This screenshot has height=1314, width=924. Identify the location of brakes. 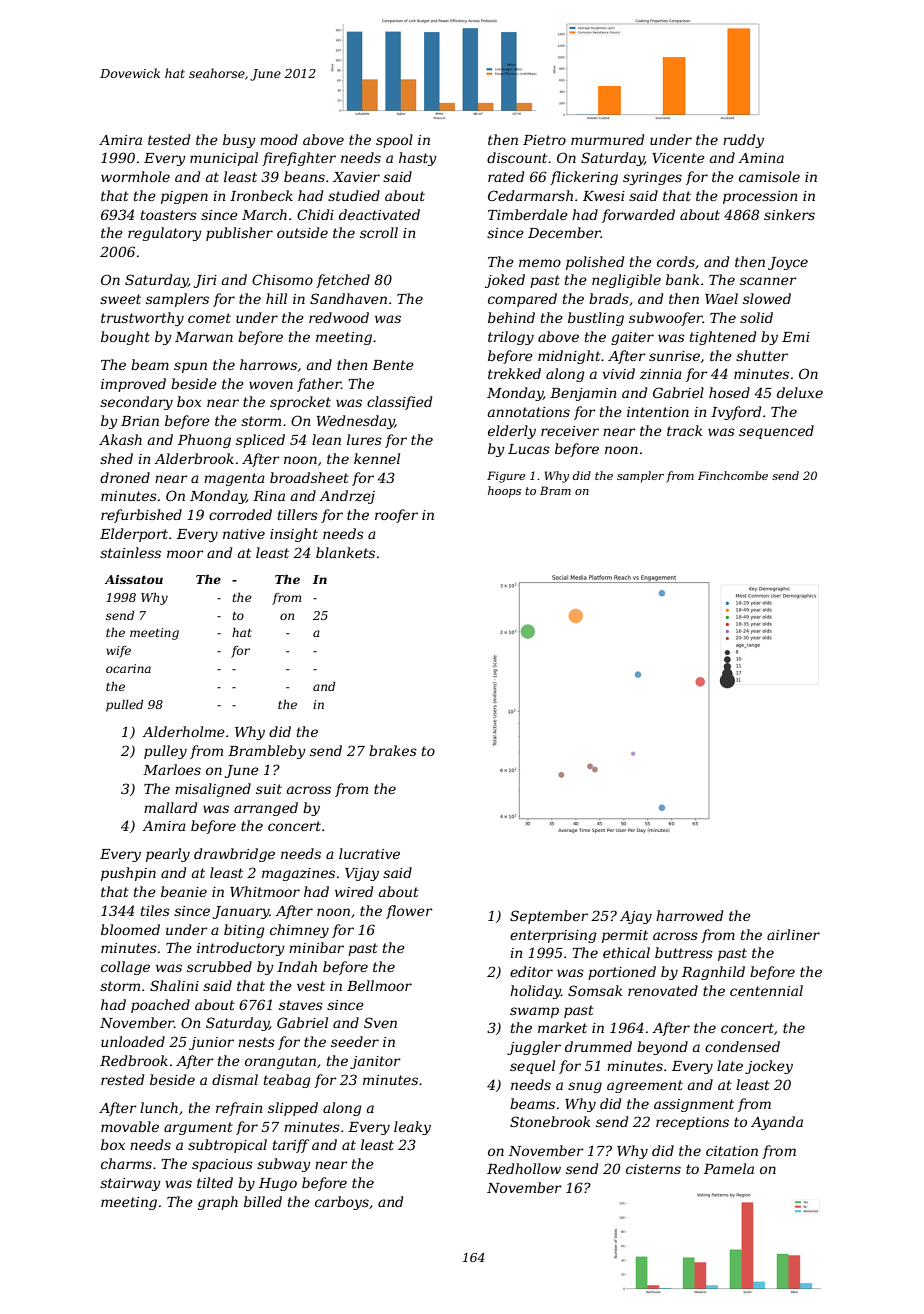
(393, 750).
